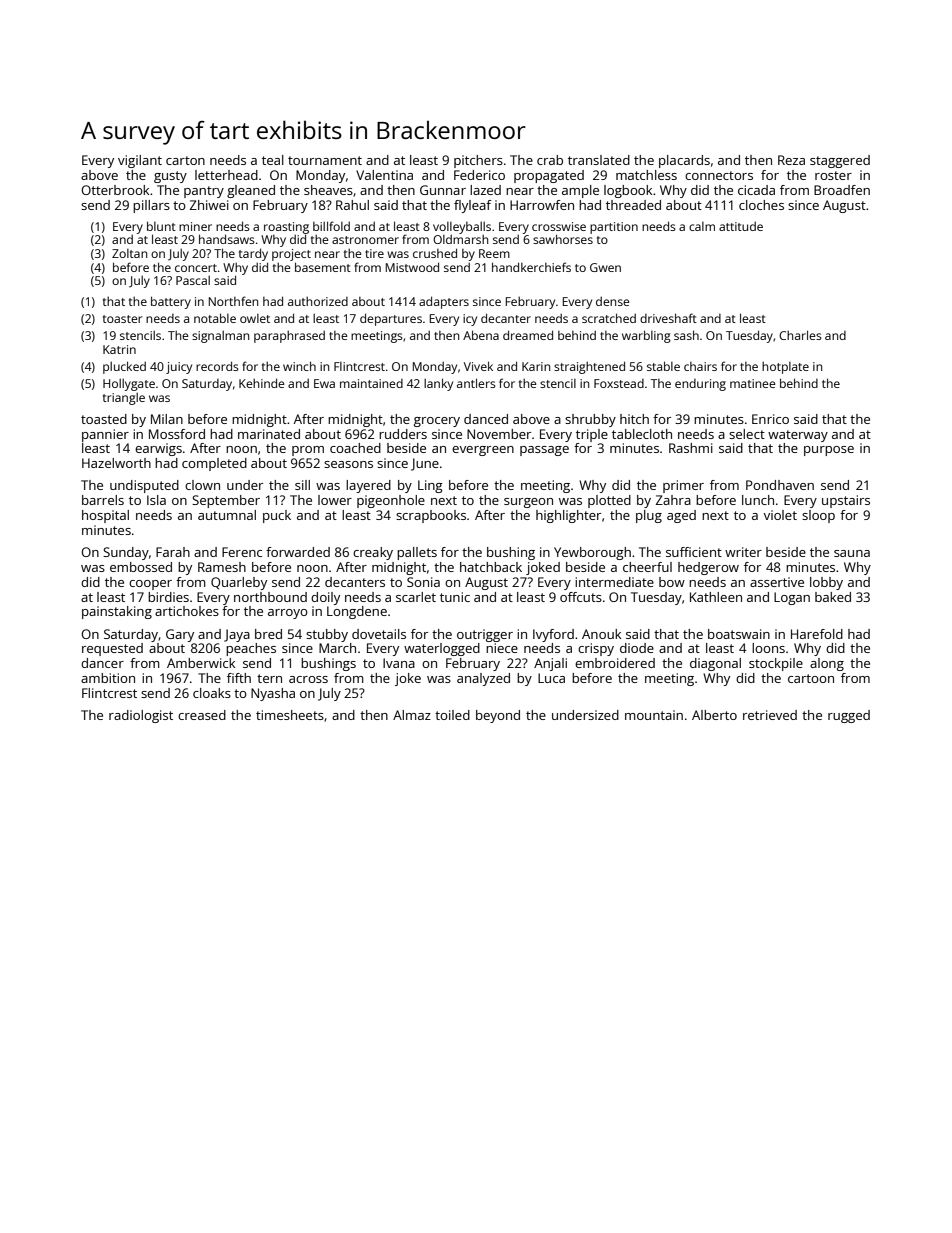  I want to click on Charles, so click(800, 335).
